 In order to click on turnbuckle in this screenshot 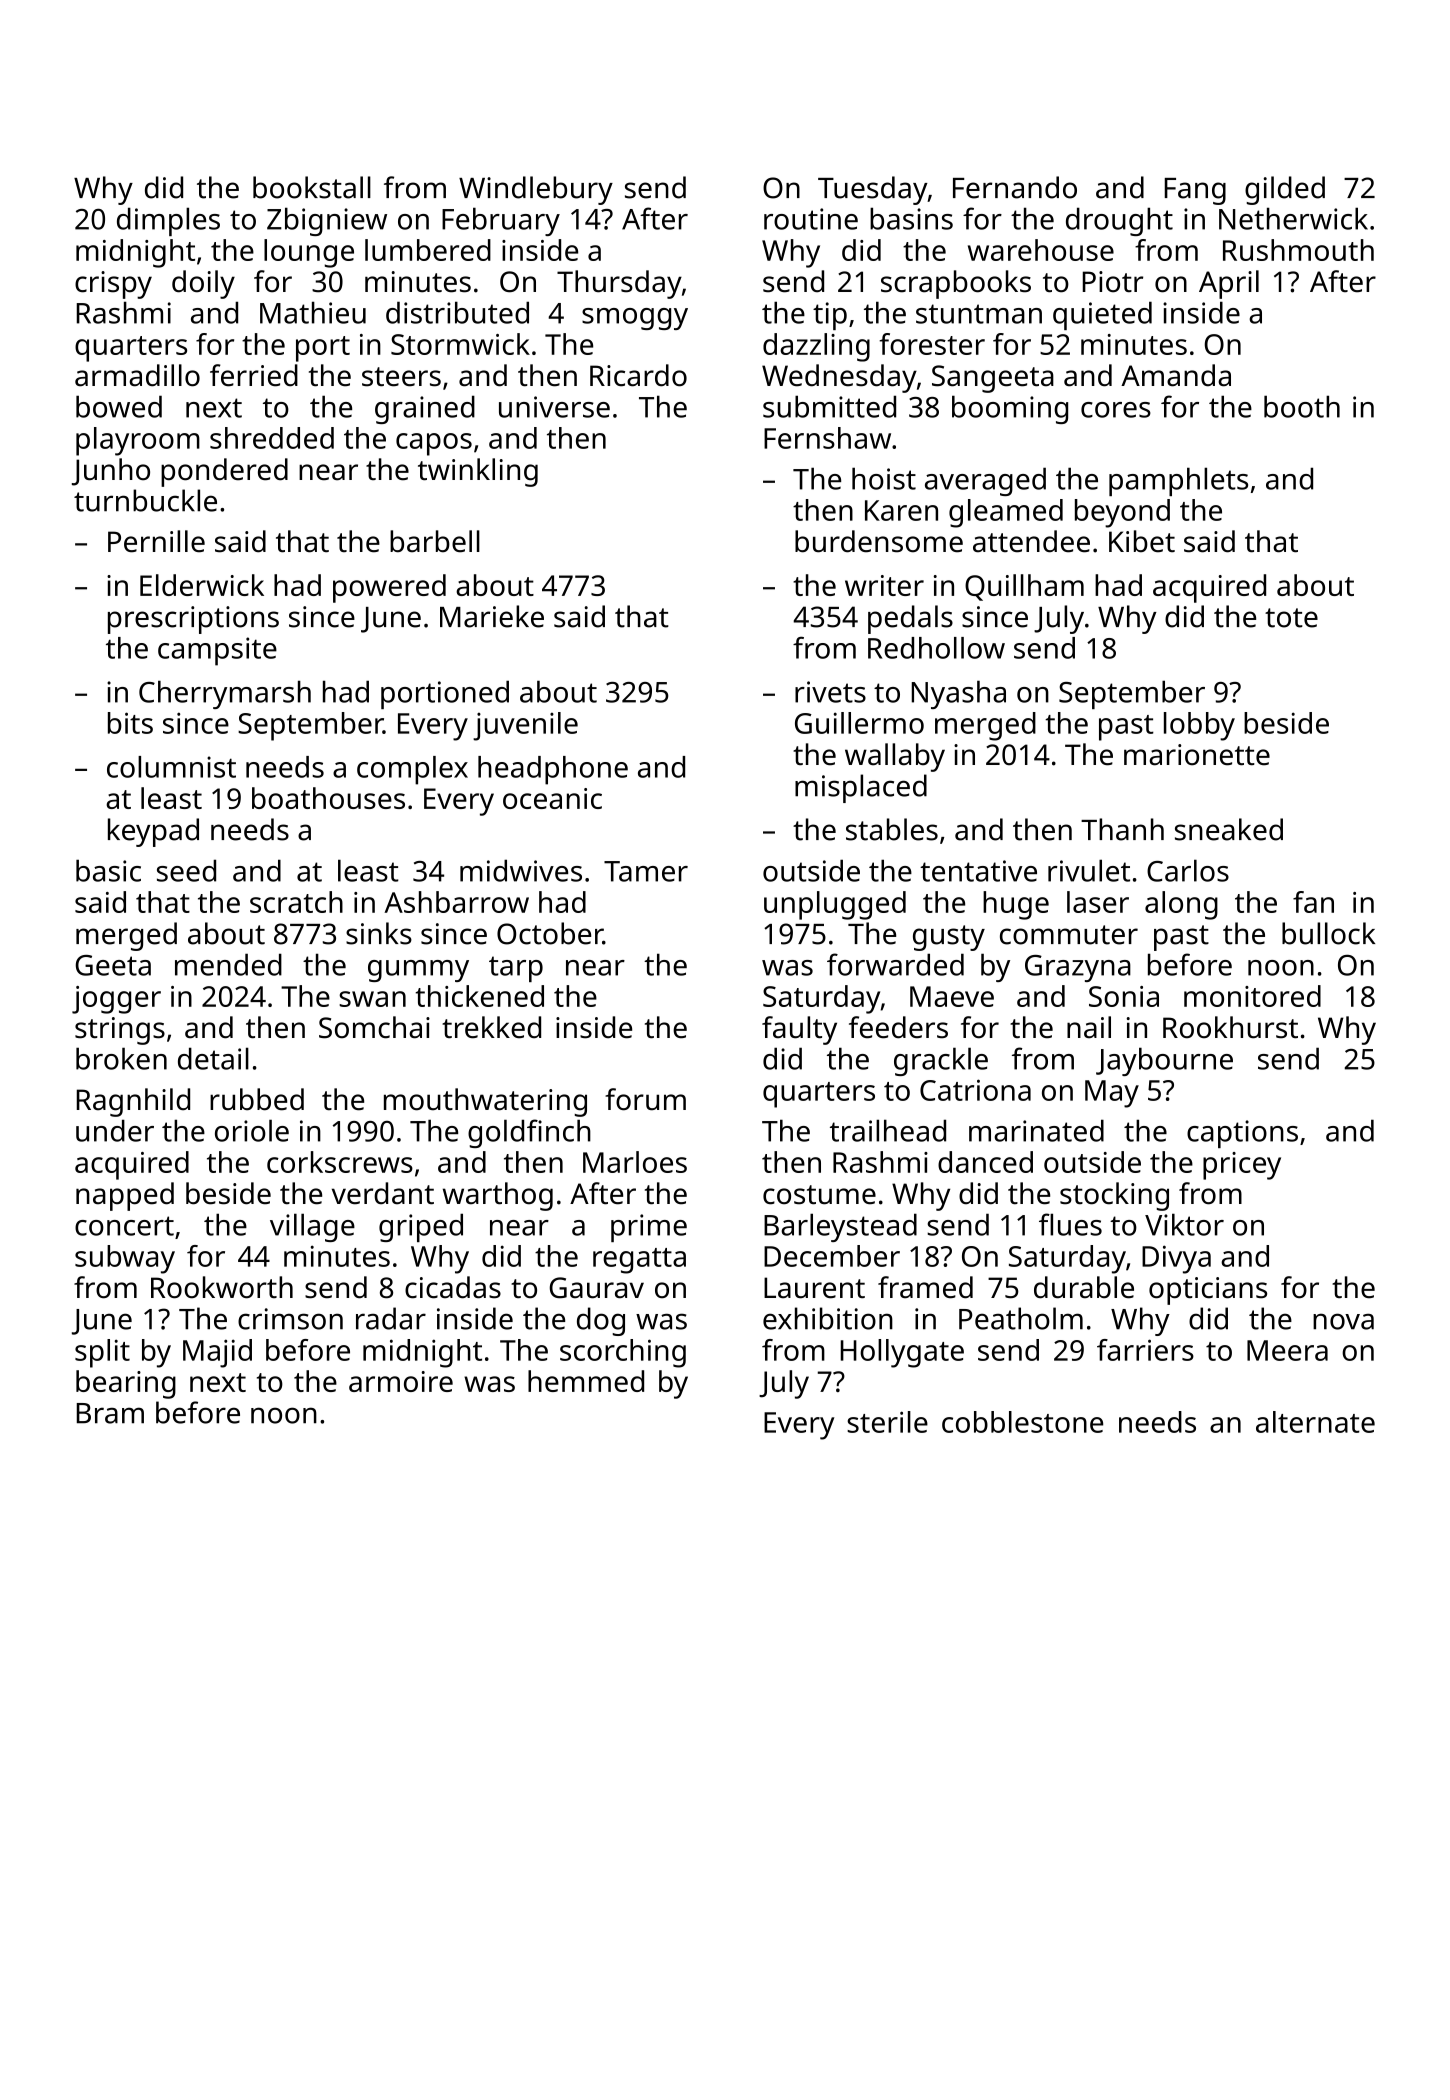, I will do `click(145, 500)`.
